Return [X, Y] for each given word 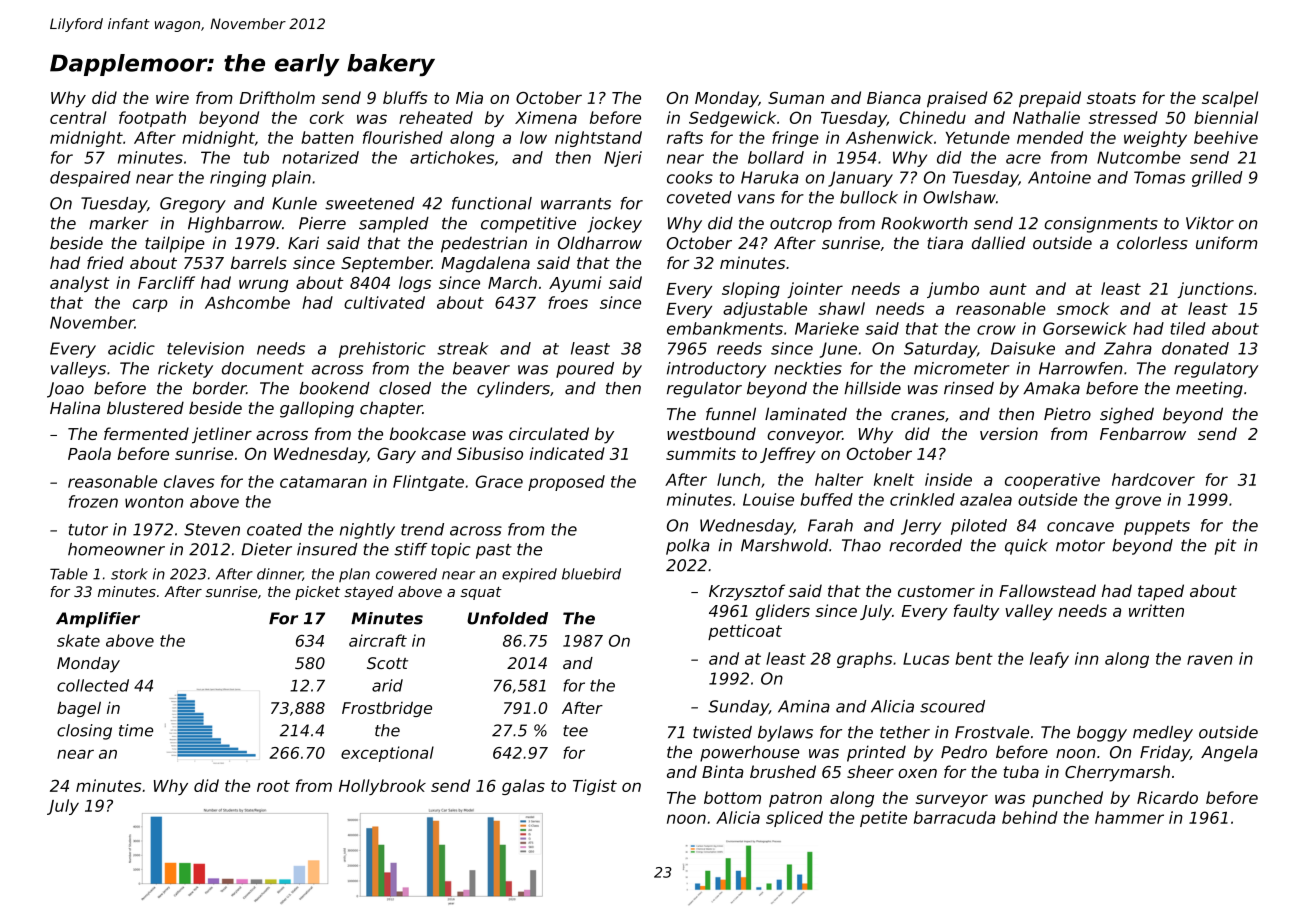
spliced [794, 819]
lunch [738, 479]
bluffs [405, 97]
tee [575, 731]
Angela [1229, 753]
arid [387, 685]
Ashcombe [247, 302]
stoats [1111, 98]
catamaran [323, 482]
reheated [436, 117]
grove [1138, 502]
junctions [1215, 290]
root [273, 786]
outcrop [801, 225]
